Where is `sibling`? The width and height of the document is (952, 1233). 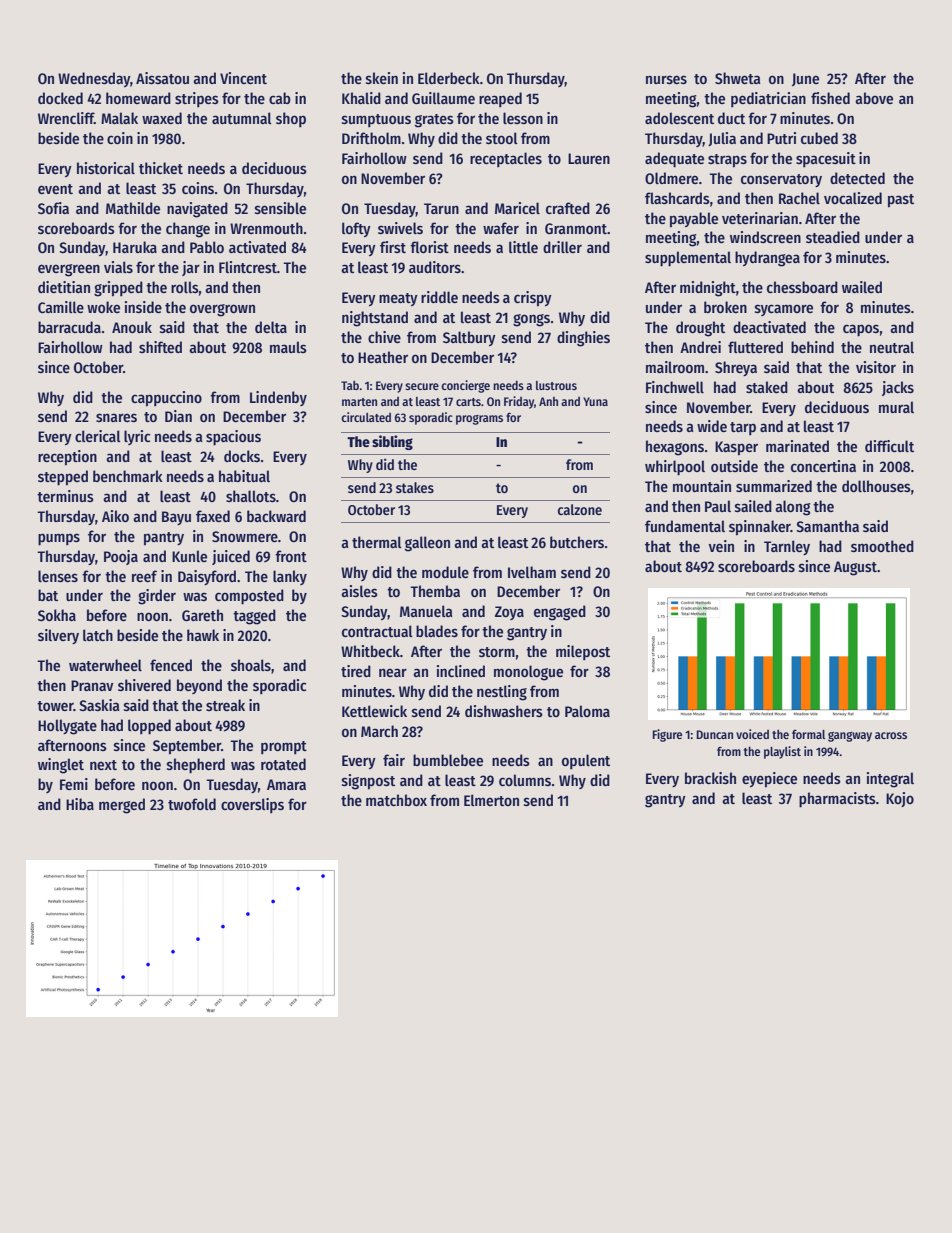 sibling is located at coordinates (392, 442).
